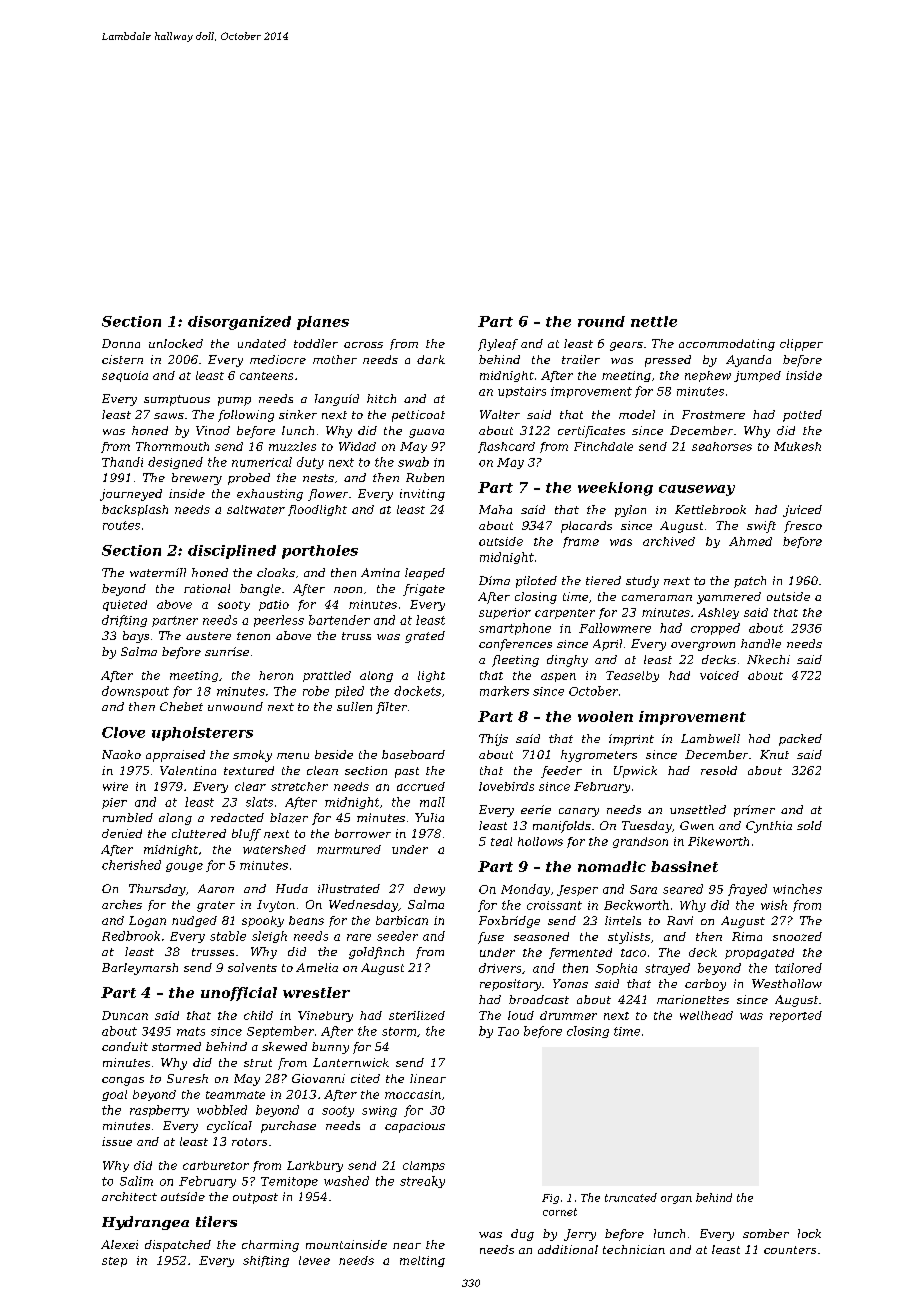  Describe the element at coordinates (568, 1249) in the screenshot. I see `additional` at that location.
